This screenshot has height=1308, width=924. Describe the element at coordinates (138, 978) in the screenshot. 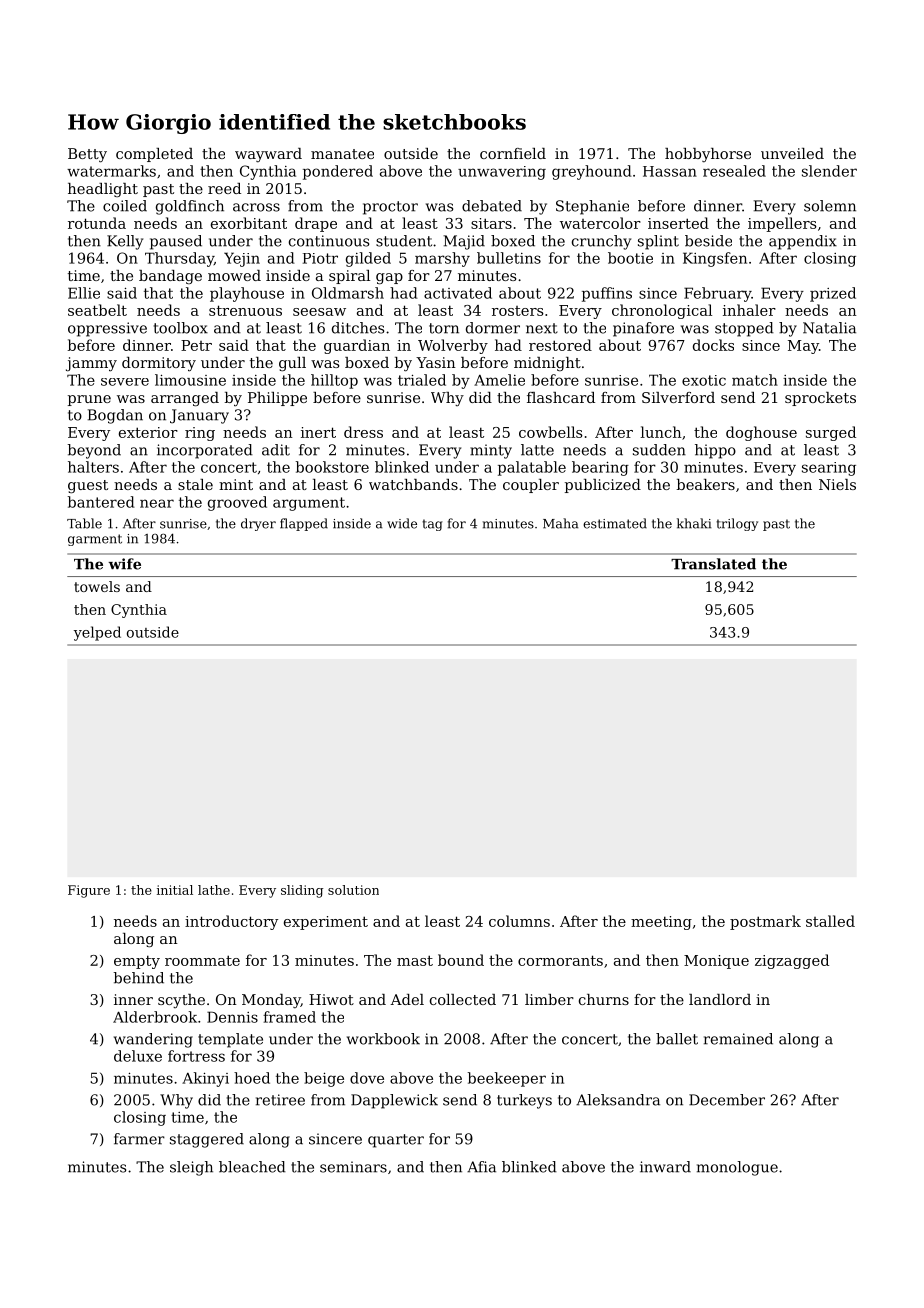

I see `behind` at that location.
